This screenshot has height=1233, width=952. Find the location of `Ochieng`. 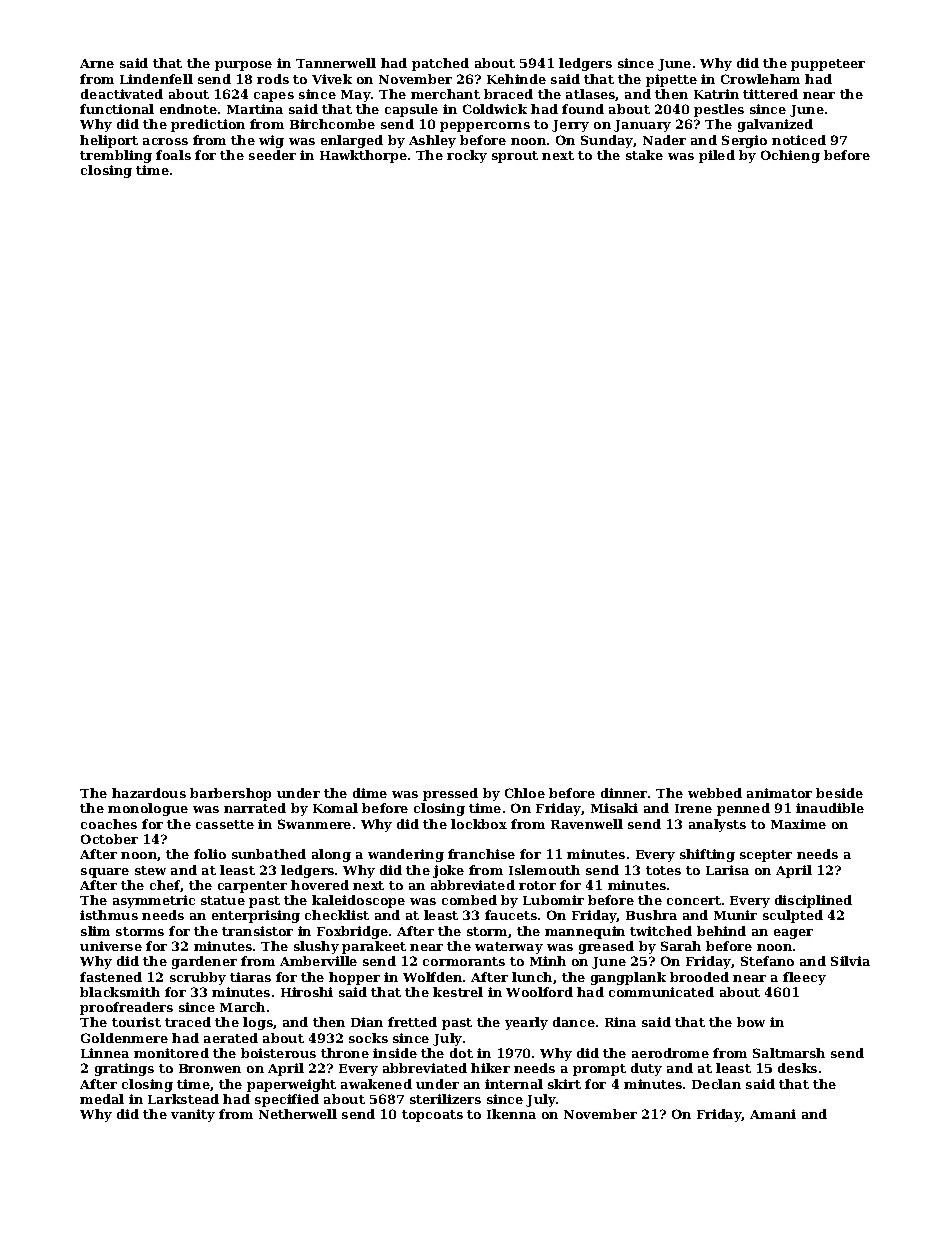

Ochieng is located at coordinates (790, 156).
